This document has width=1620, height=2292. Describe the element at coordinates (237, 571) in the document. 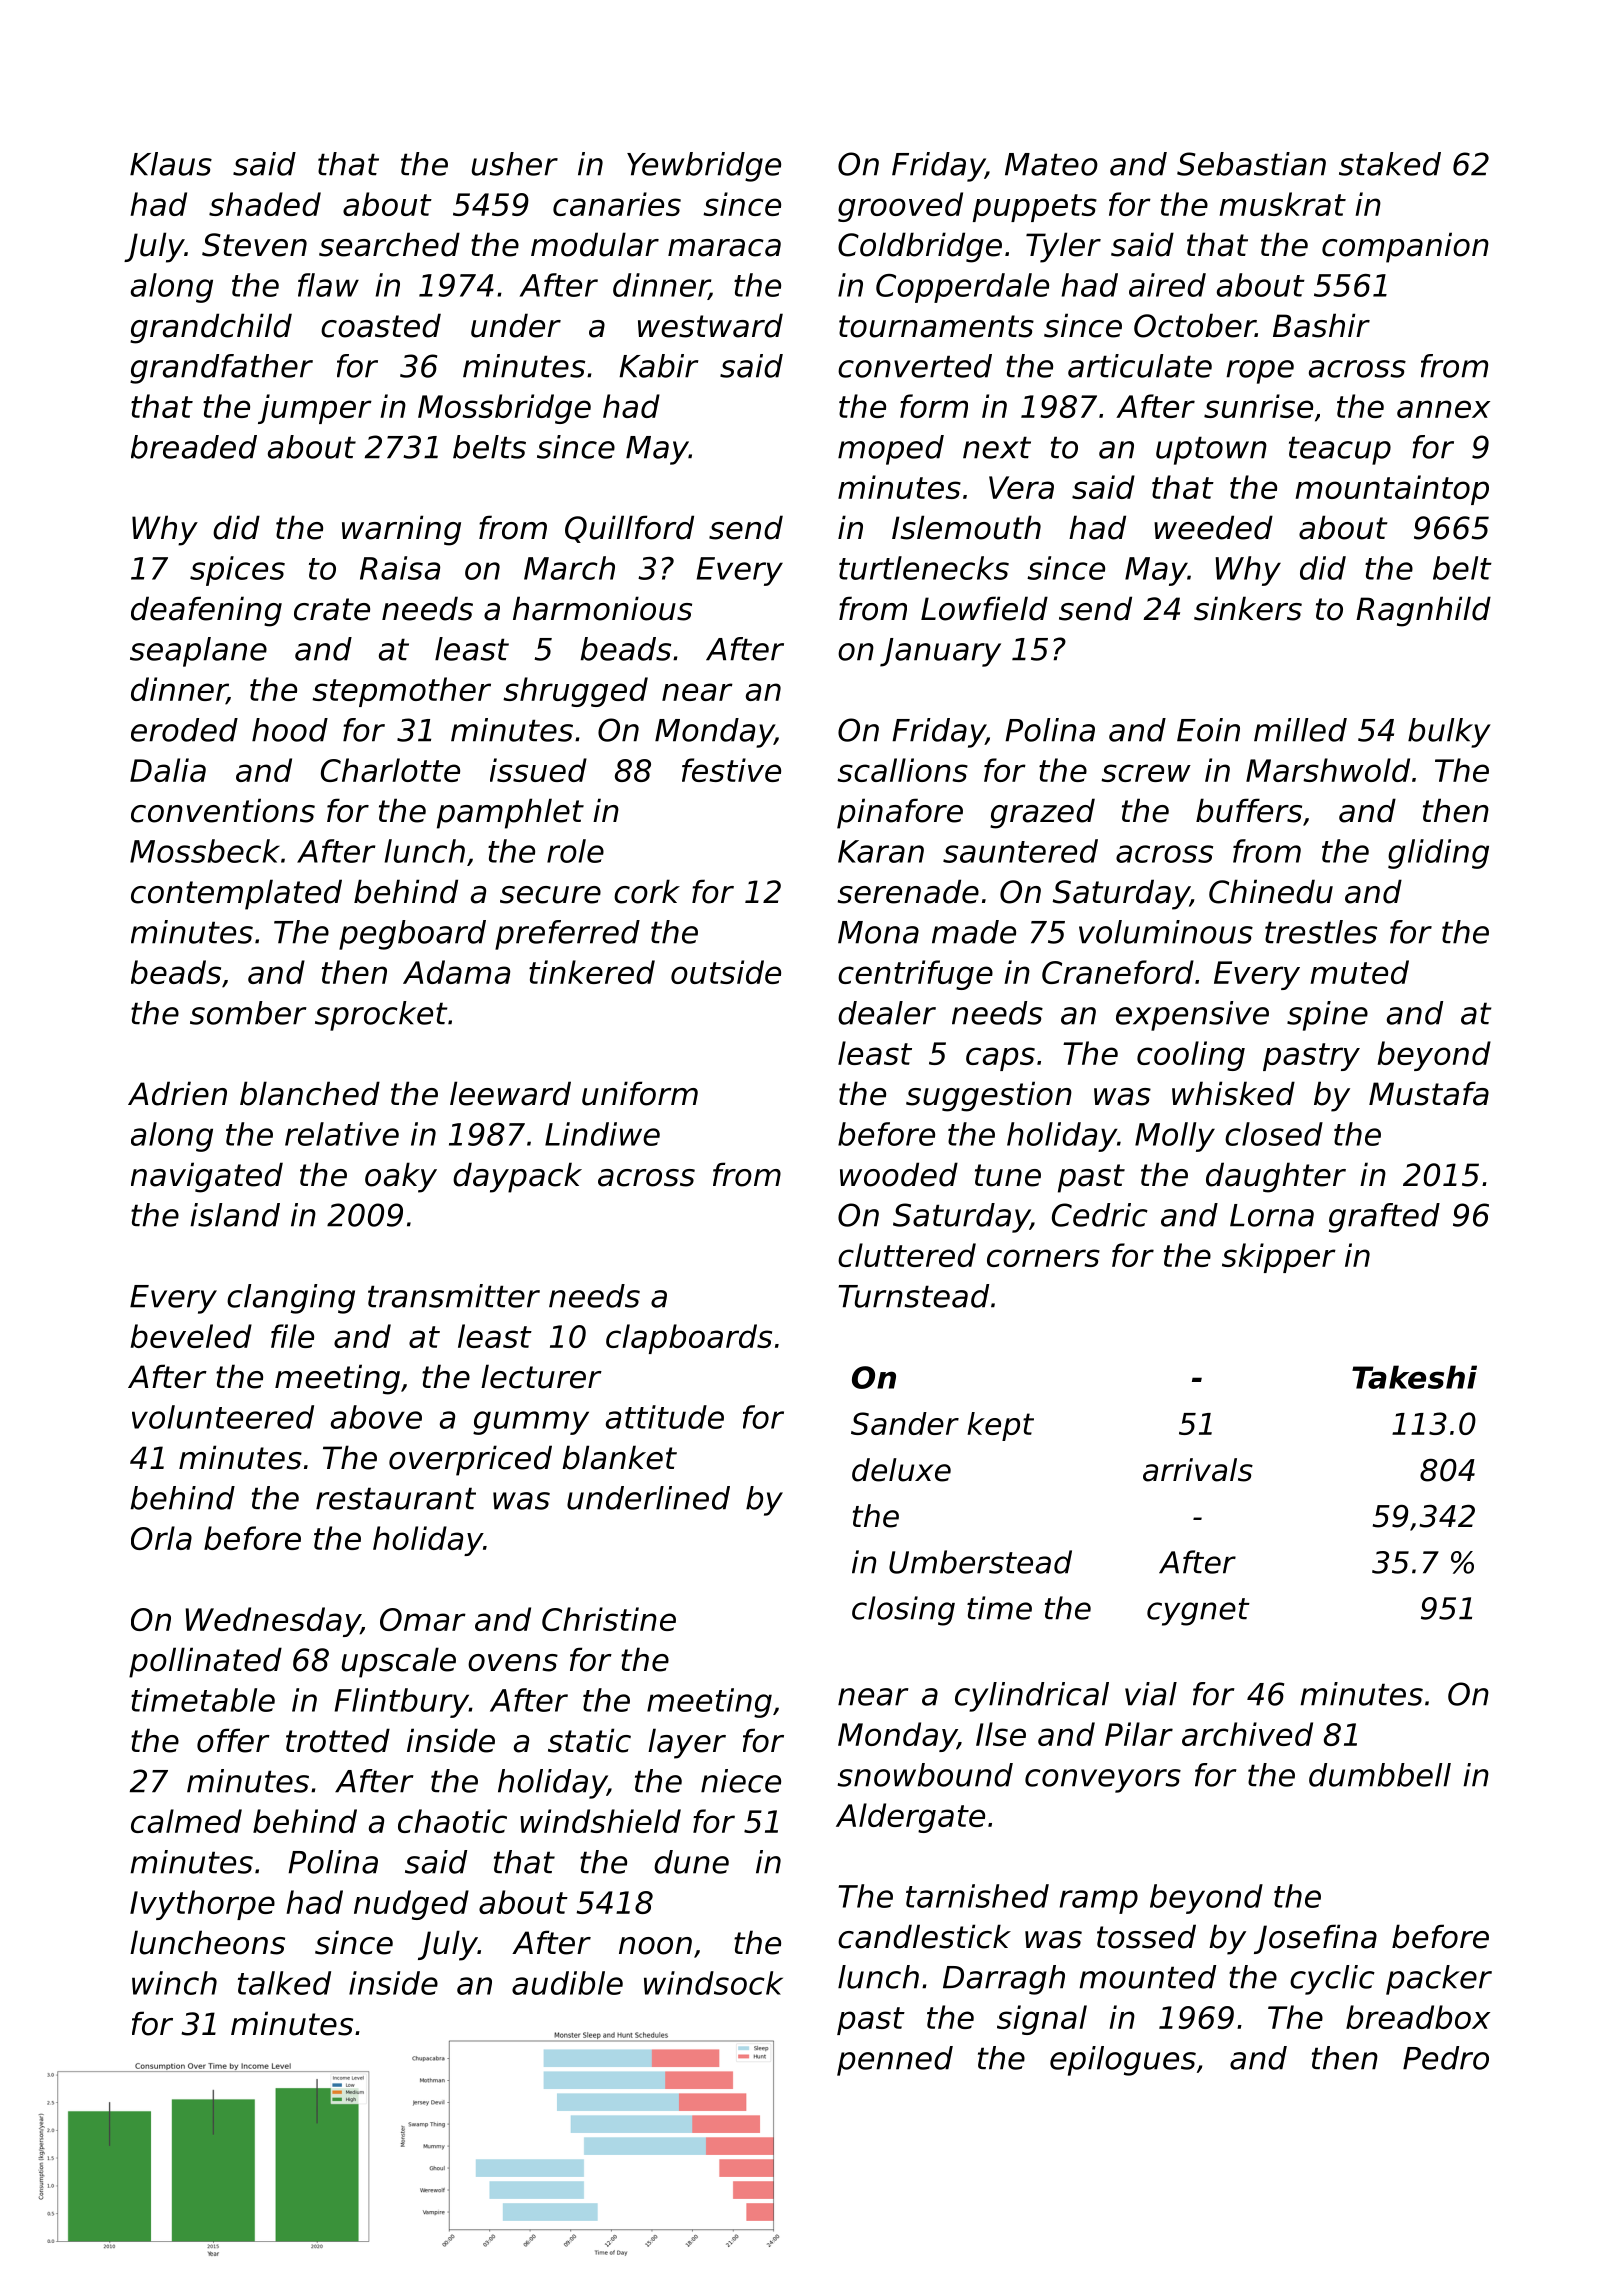

I see `spices` at that location.
